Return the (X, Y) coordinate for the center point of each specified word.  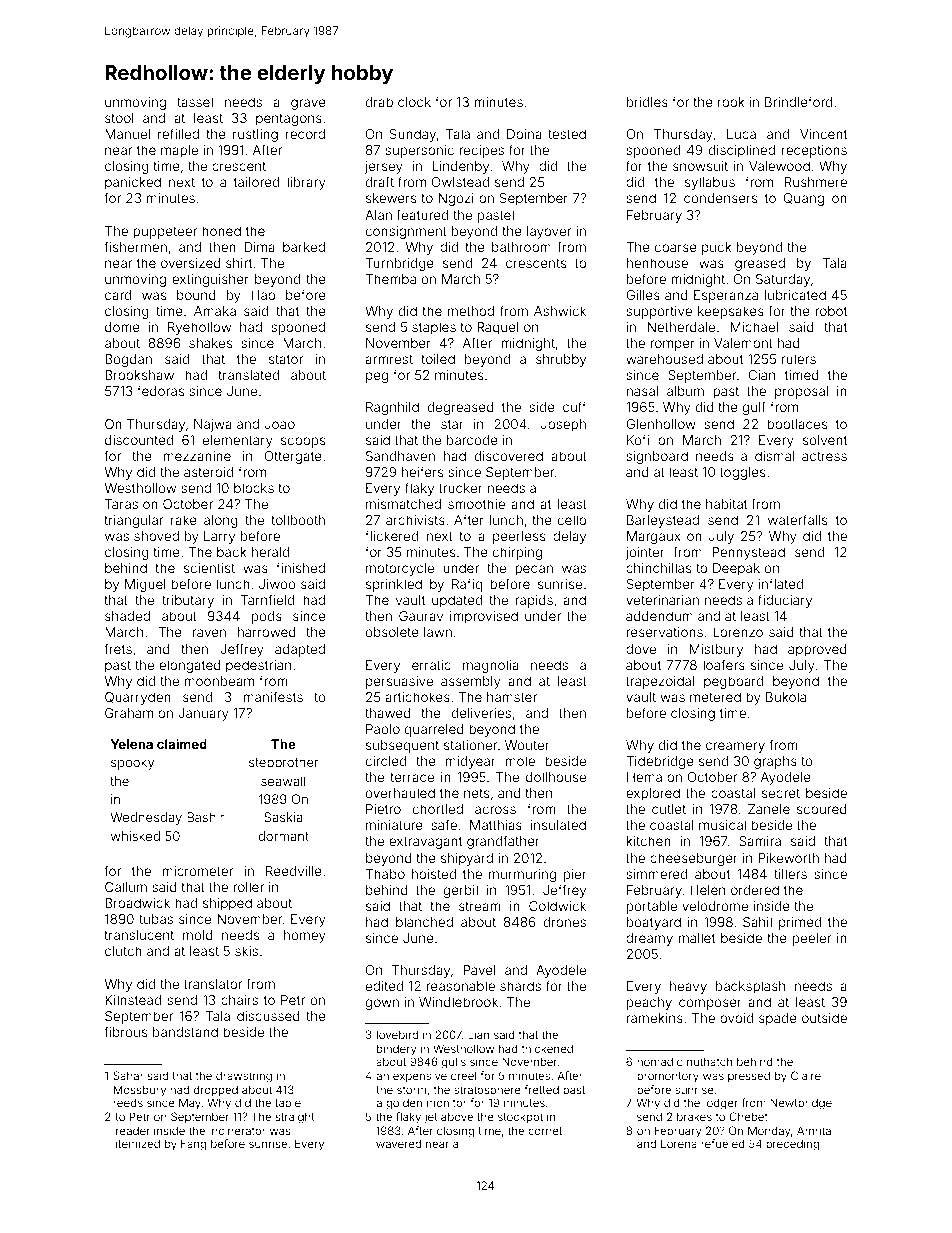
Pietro (383, 809)
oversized (191, 263)
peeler (812, 939)
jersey (384, 167)
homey (305, 936)
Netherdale (681, 327)
